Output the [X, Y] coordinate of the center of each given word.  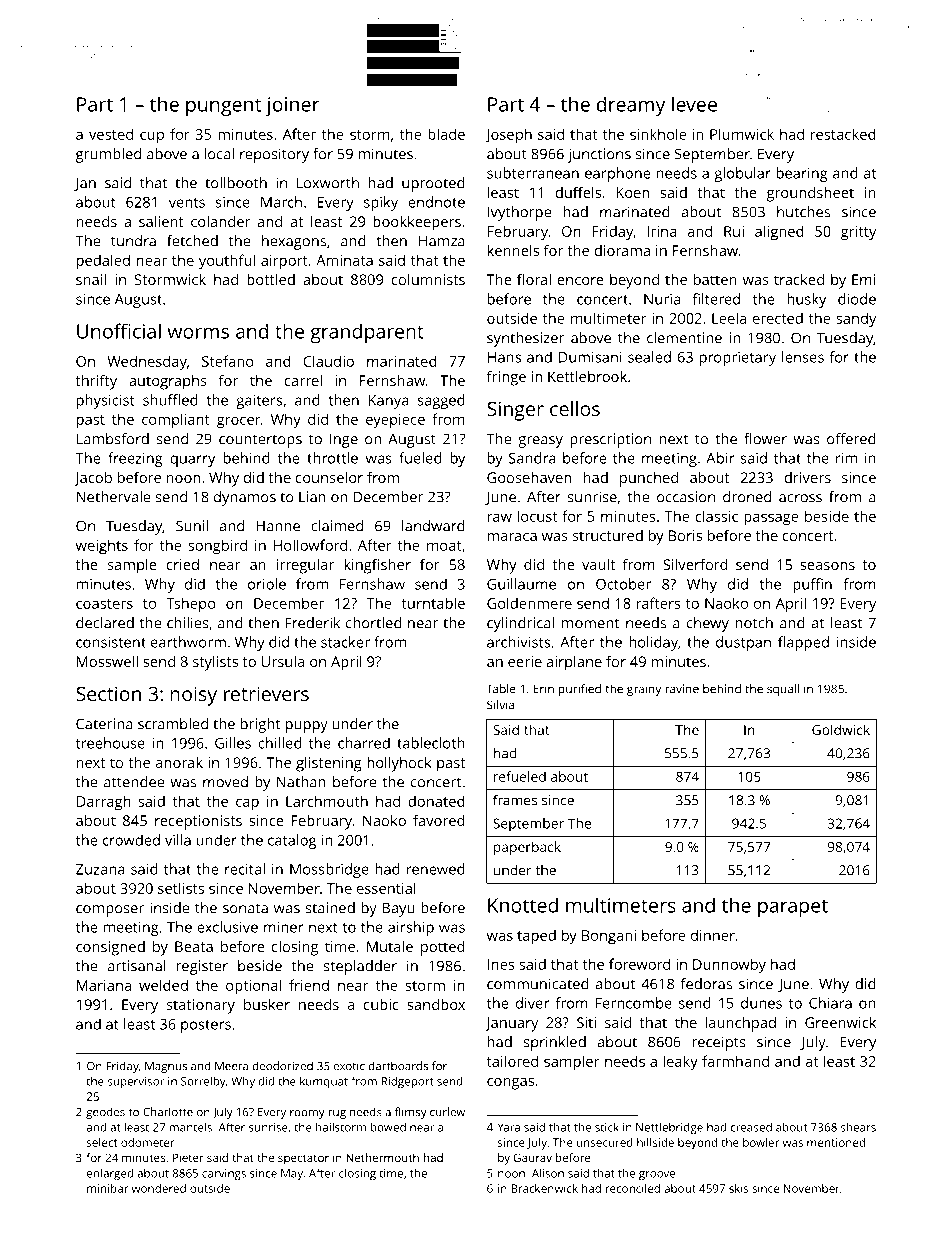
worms [198, 333]
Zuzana [100, 869]
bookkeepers [417, 223]
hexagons [294, 242]
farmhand [735, 1061]
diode [857, 299]
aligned [779, 233]
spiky [381, 203]
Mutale [390, 946]
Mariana [104, 985]
